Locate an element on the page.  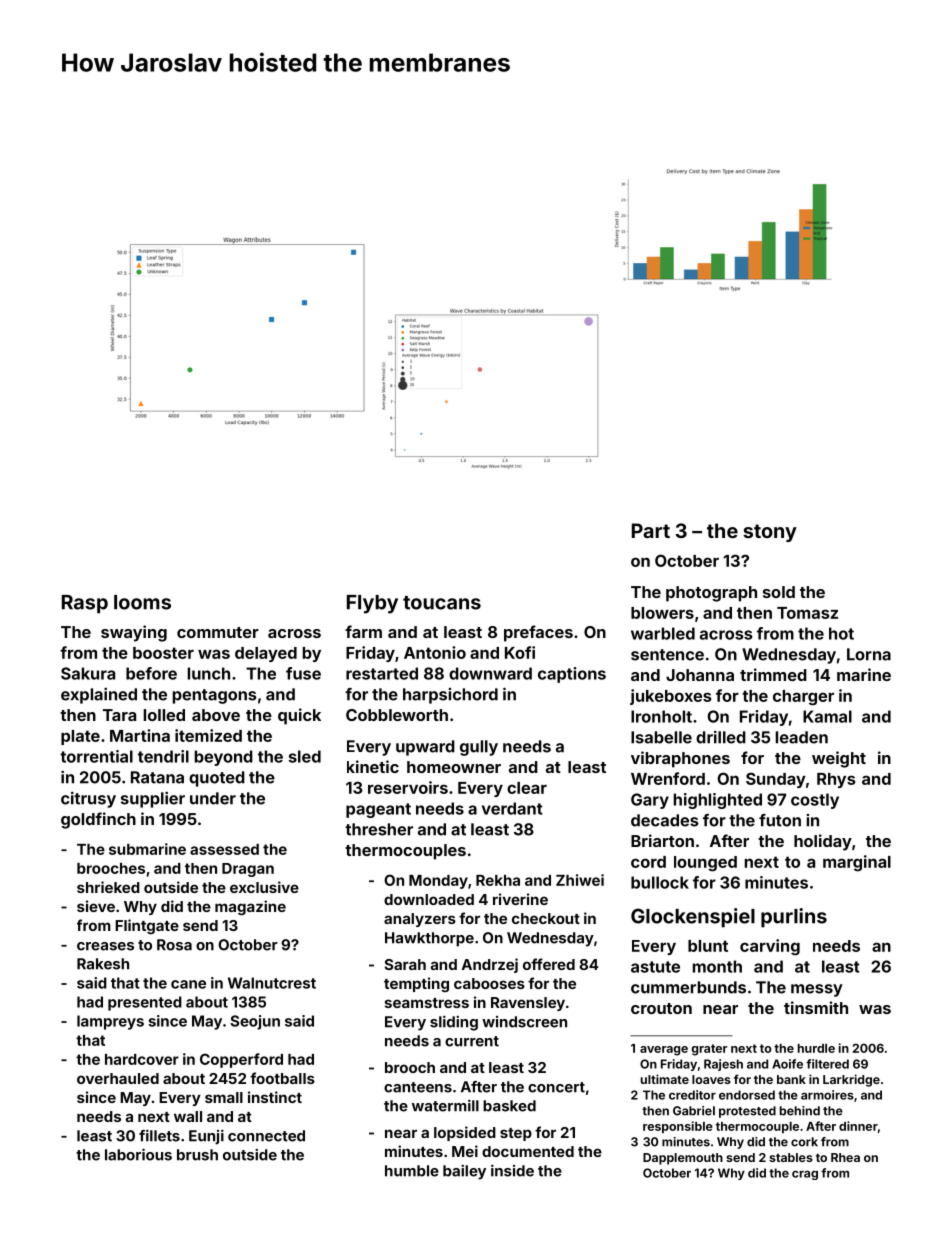
purlins is located at coordinates (794, 918).
